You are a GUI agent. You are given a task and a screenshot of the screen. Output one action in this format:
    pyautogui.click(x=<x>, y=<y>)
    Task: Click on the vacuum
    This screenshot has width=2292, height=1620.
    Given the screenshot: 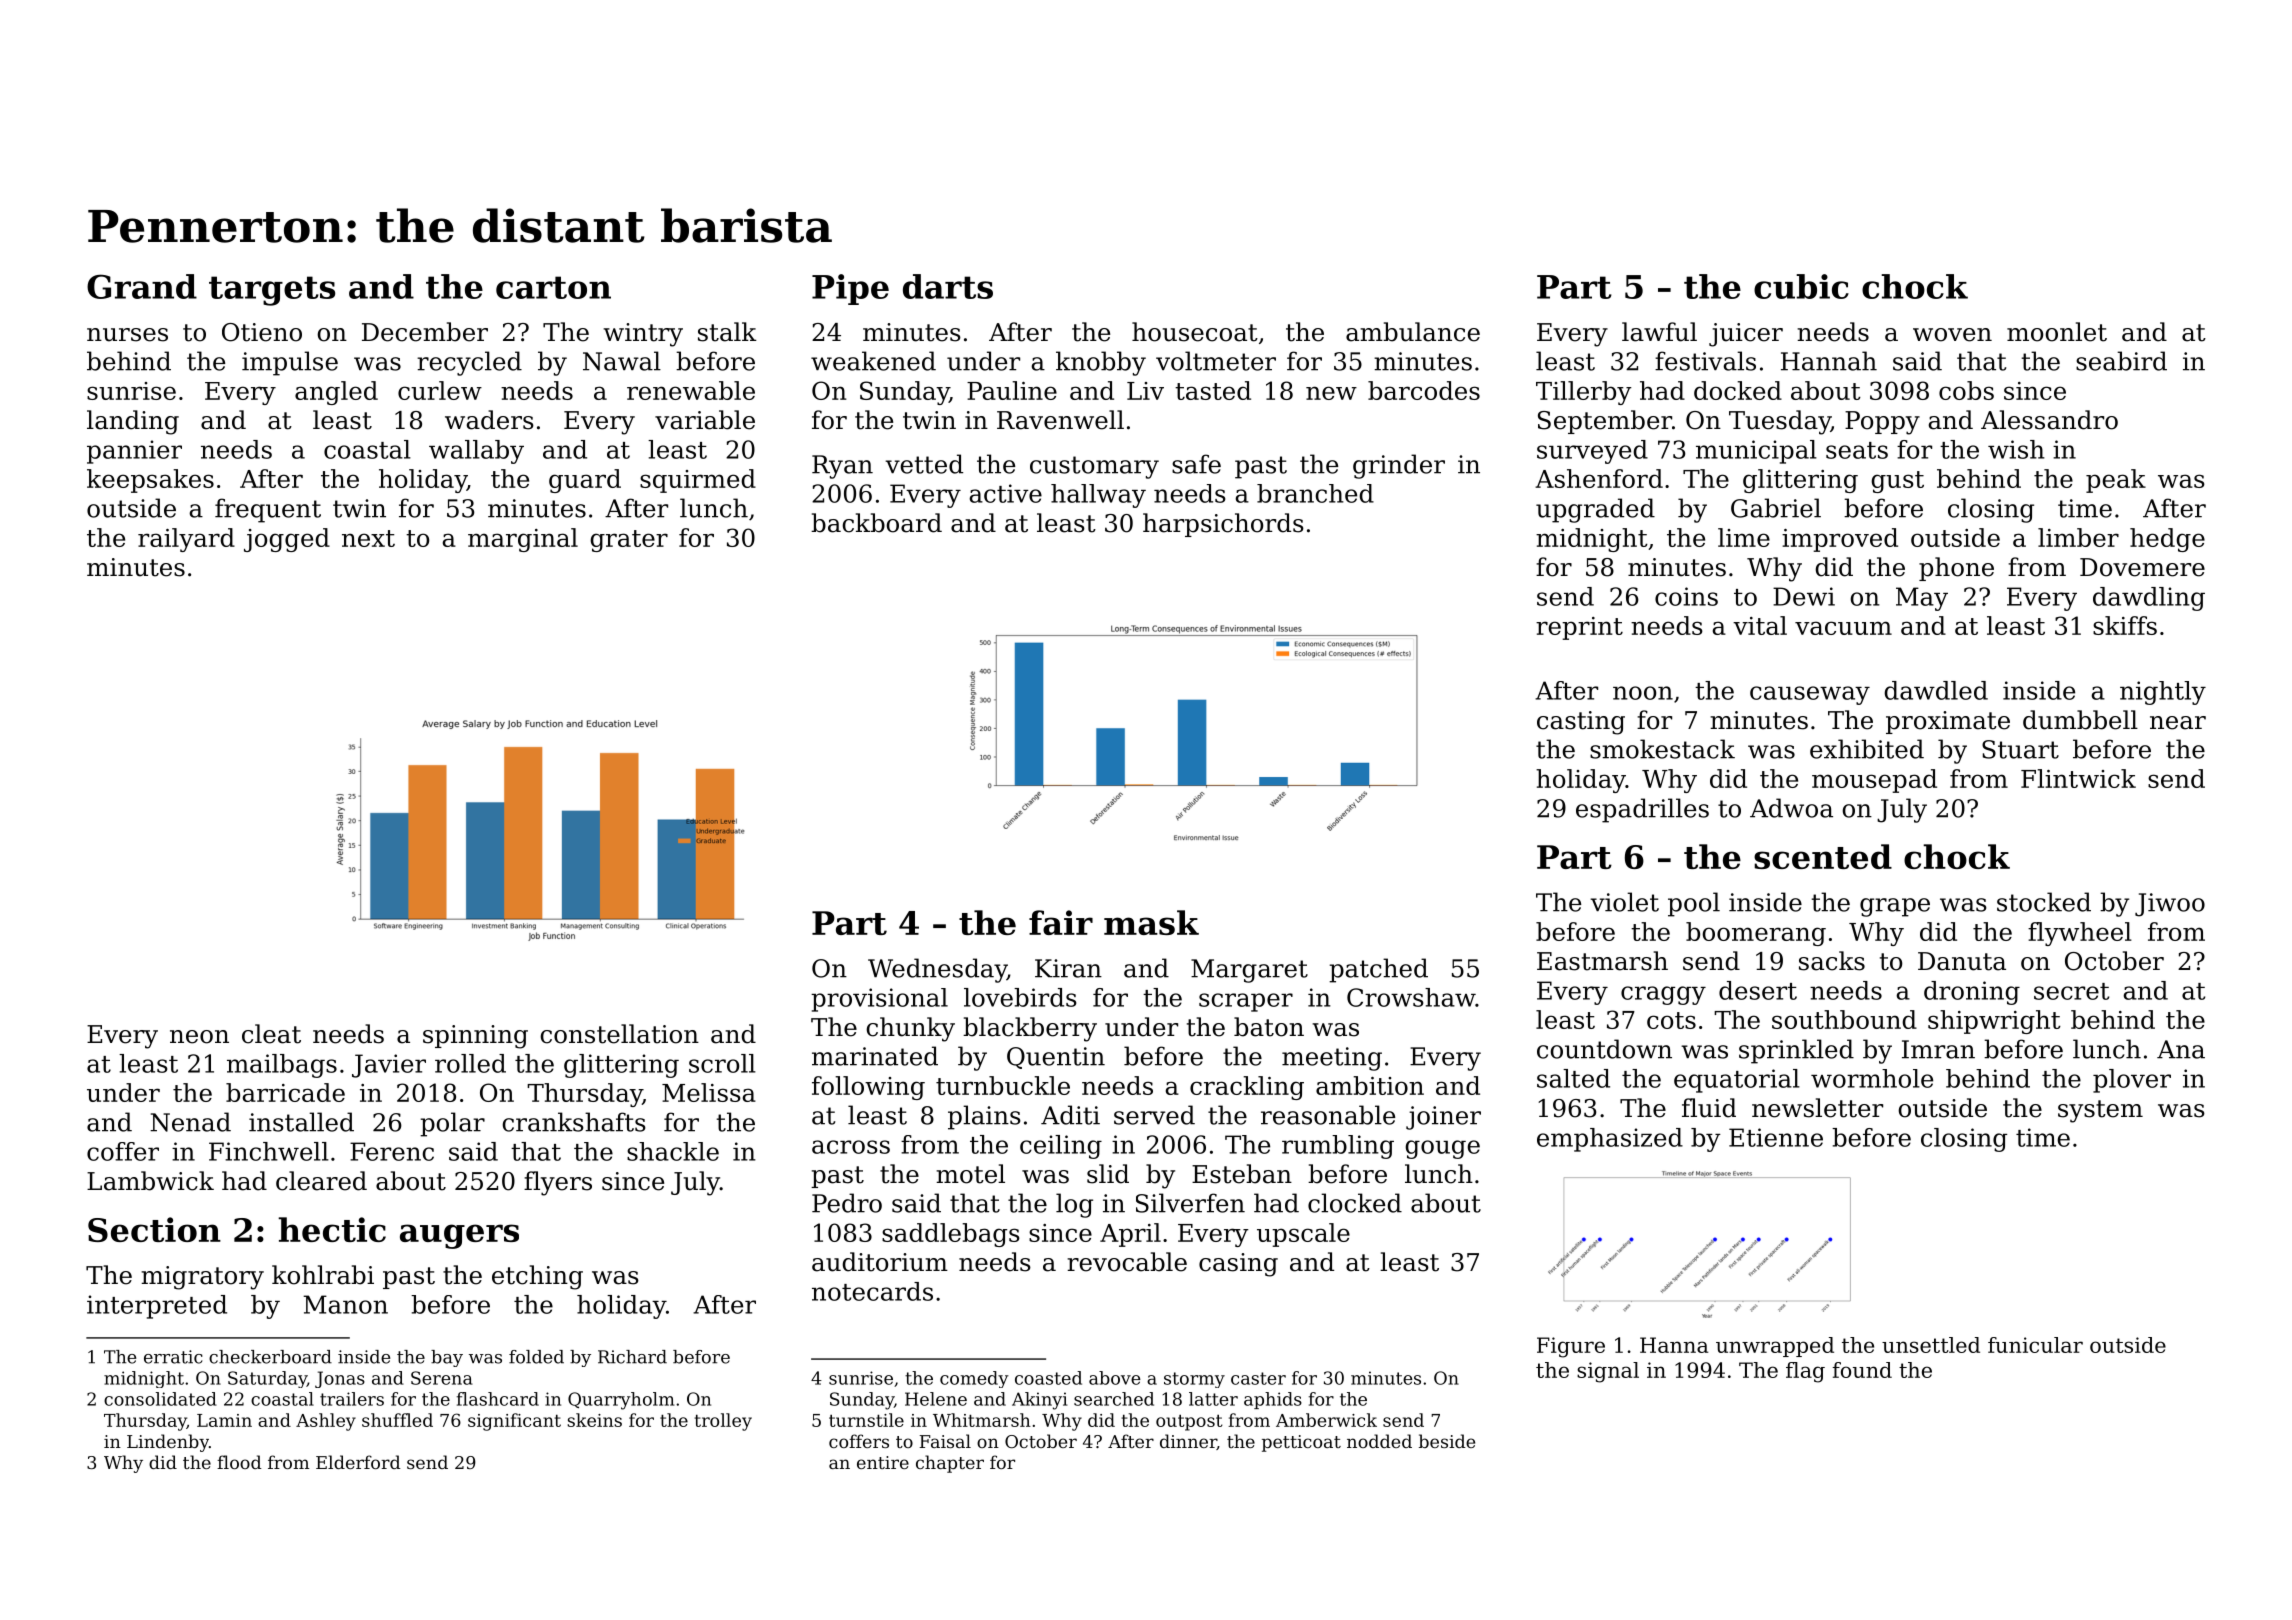 What is the action you would take?
    pyautogui.click(x=1843, y=628)
